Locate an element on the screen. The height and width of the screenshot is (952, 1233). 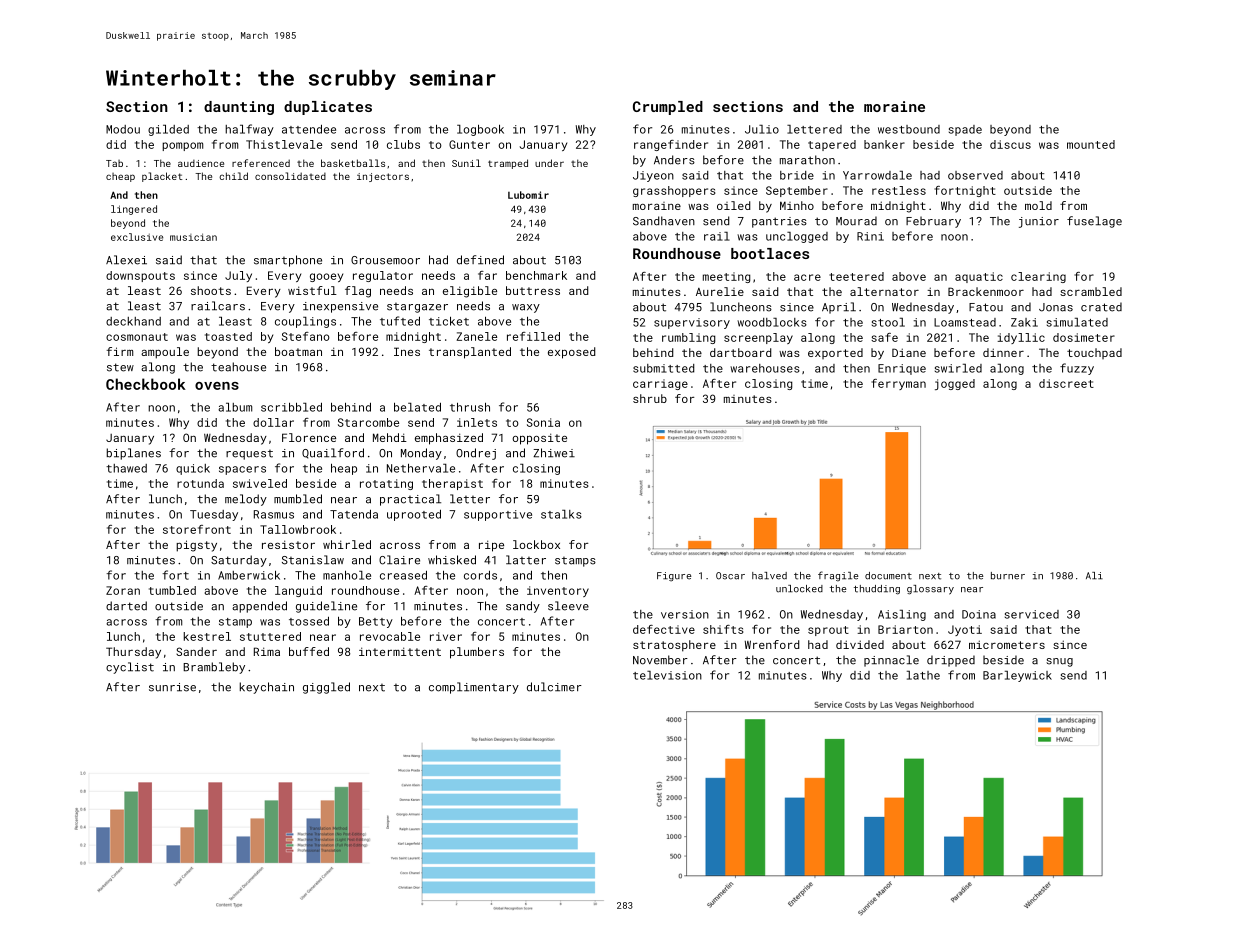
burner is located at coordinates (1008, 576).
